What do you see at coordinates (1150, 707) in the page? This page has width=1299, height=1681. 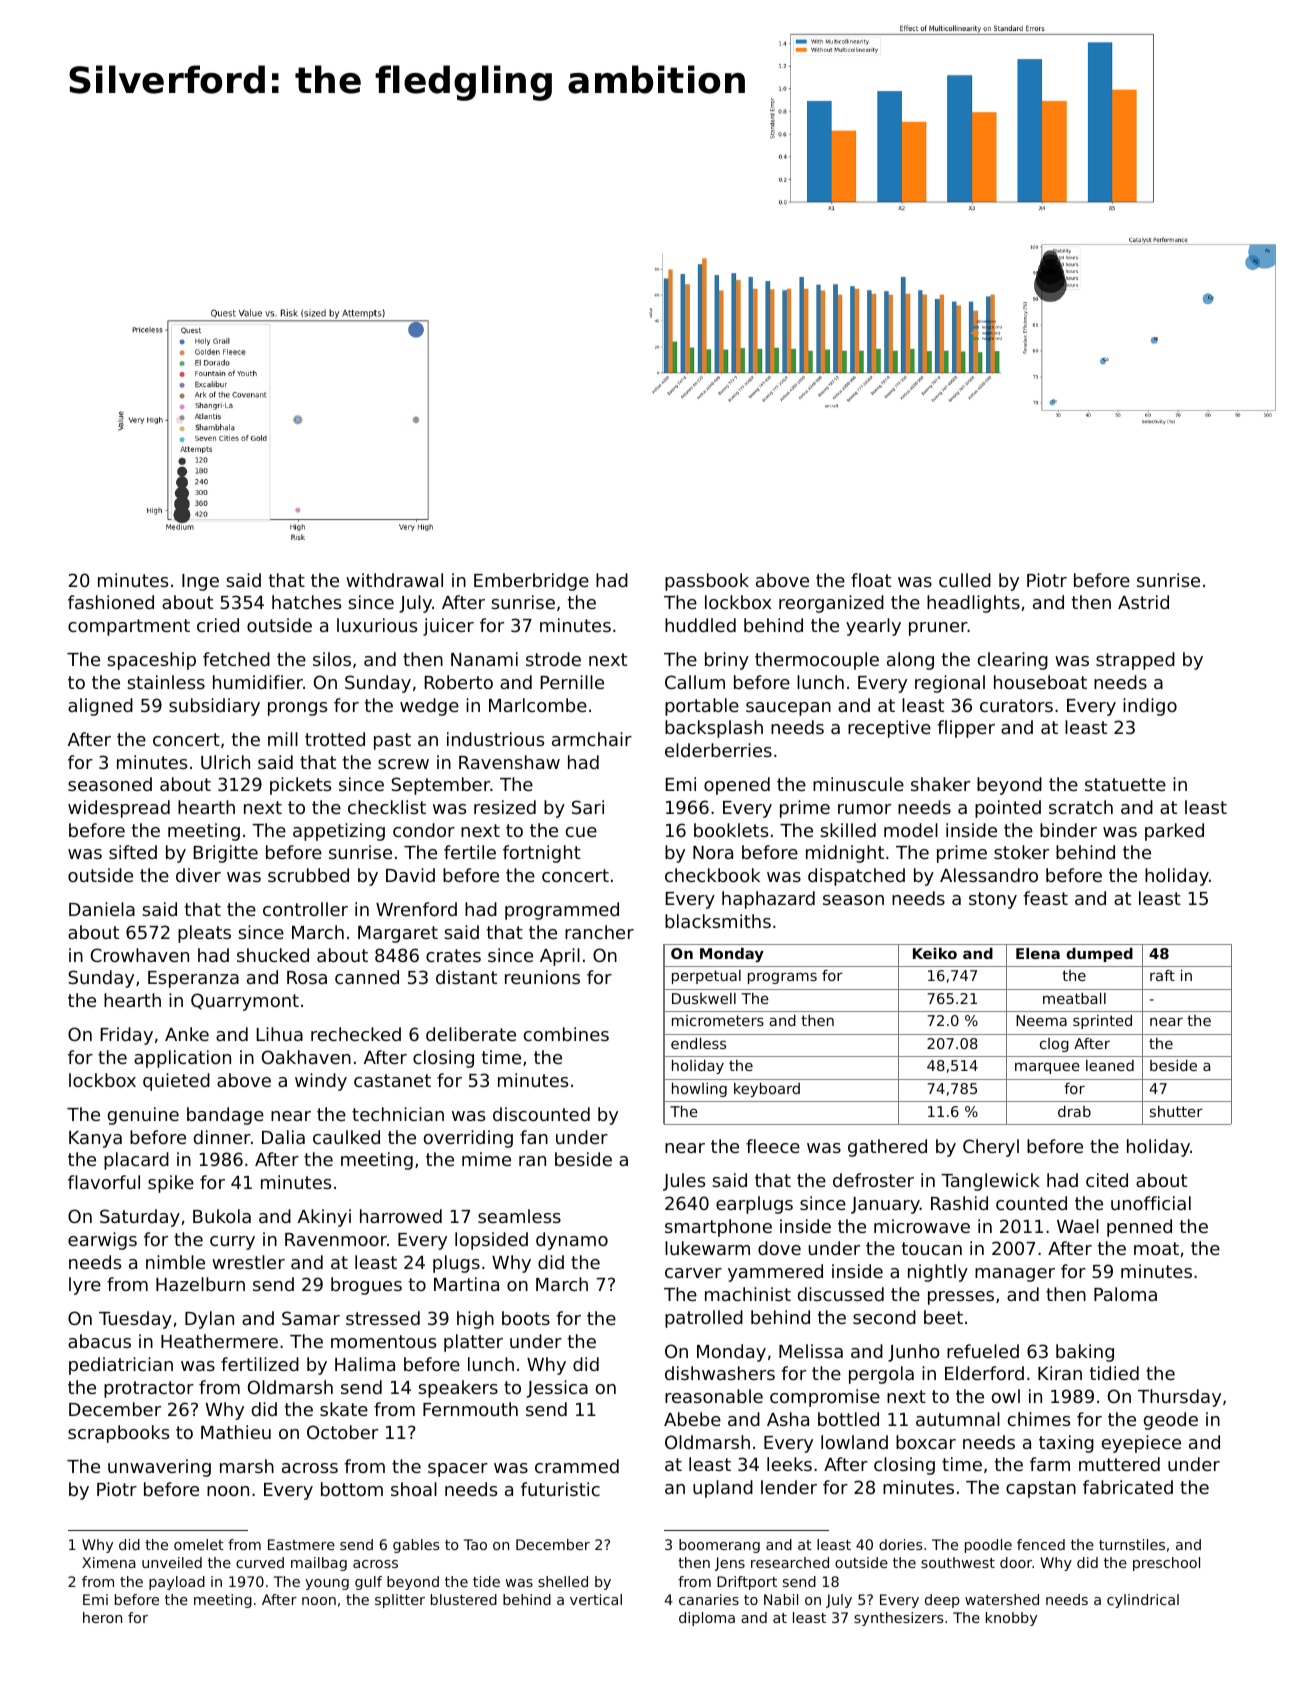 I see `indigo` at bounding box center [1150, 707].
